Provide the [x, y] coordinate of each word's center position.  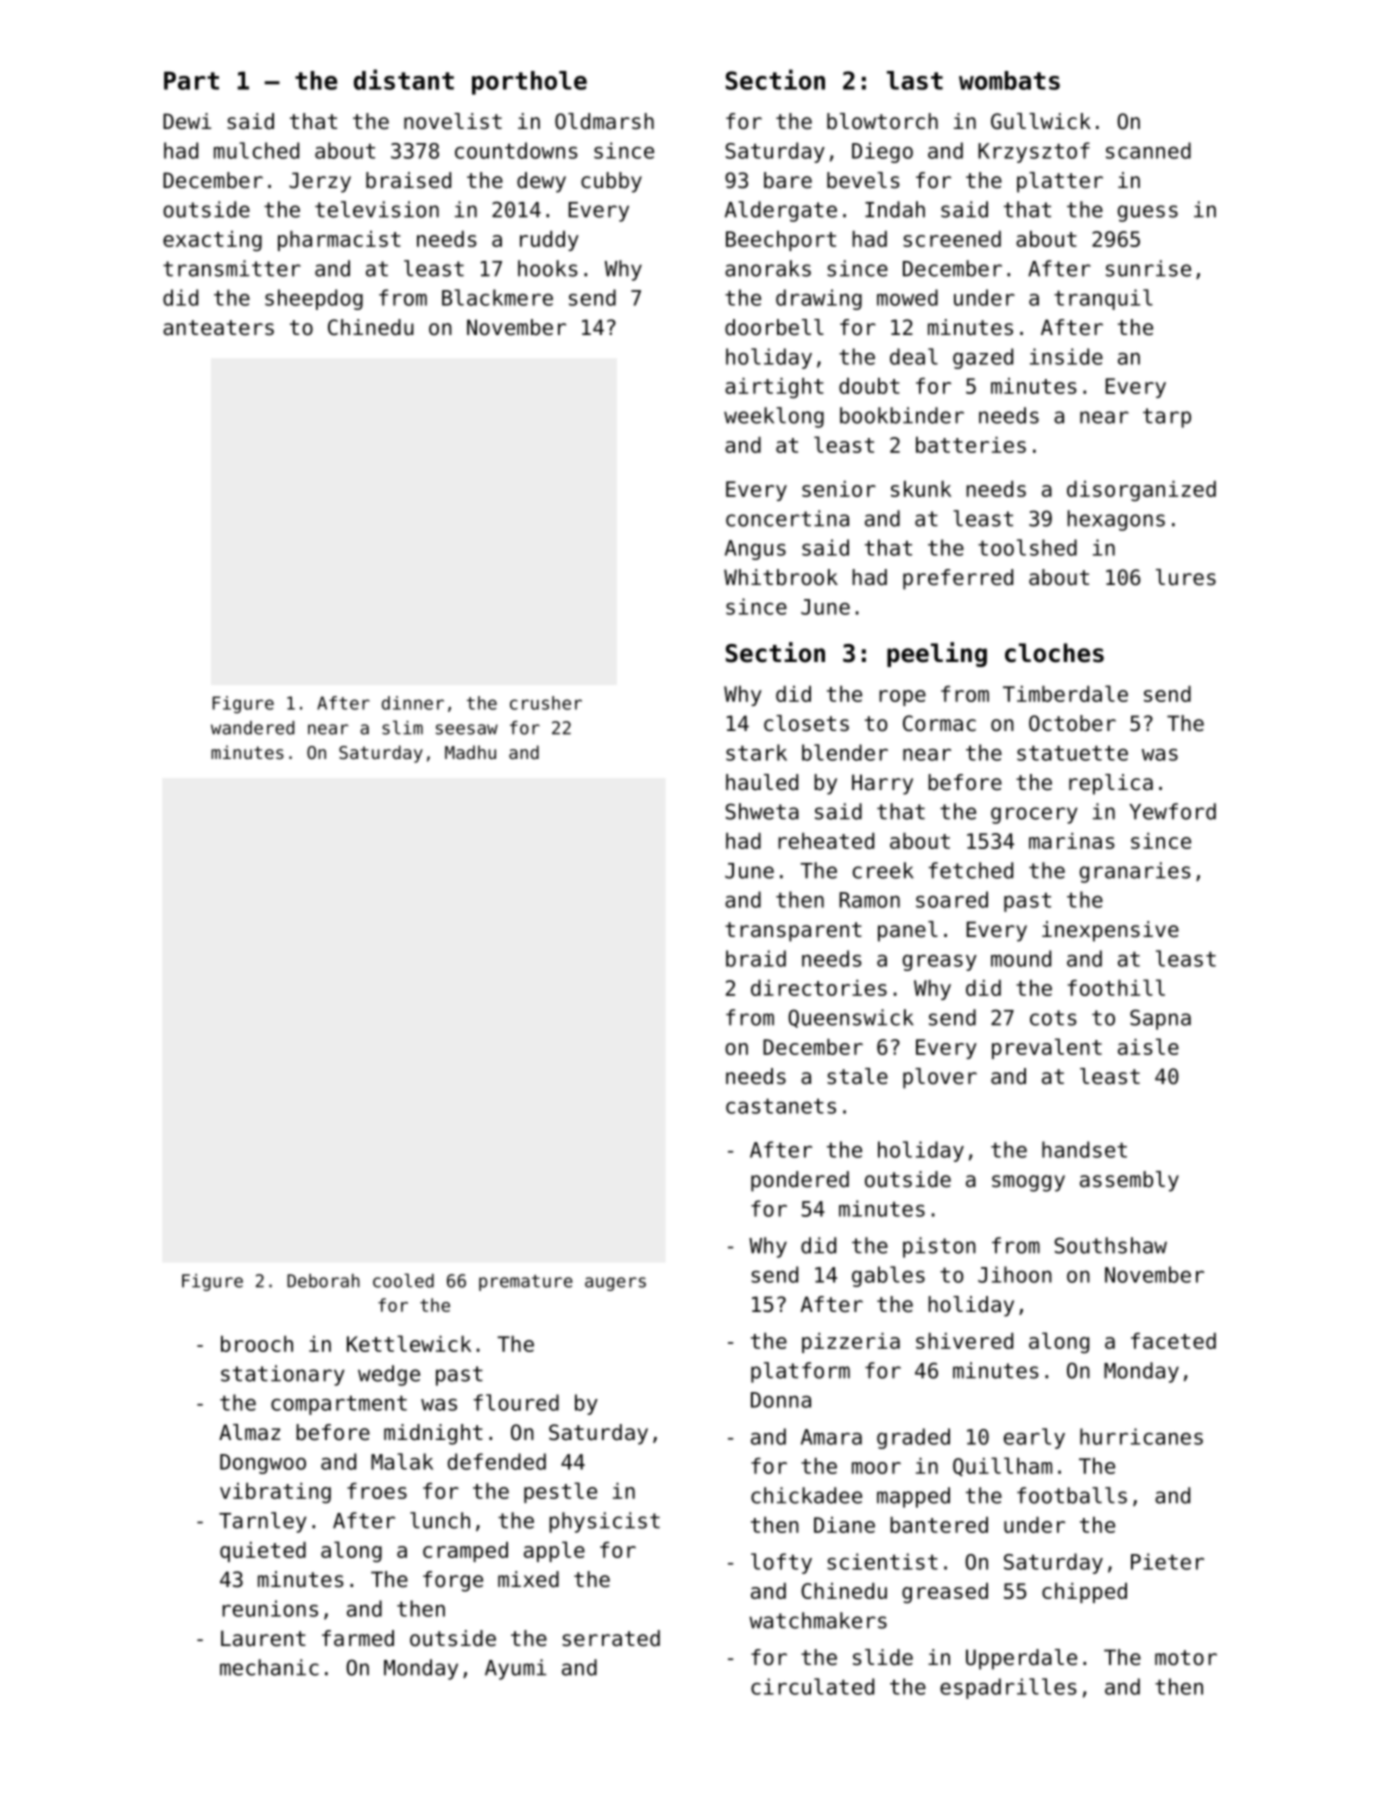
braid [756, 958]
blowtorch [882, 121]
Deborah [323, 1281]
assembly [1129, 1181]
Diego [882, 152]
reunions [270, 1608]
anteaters [218, 328]
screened [952, 239]
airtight [774, 388]
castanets [781, 1106]
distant [404, 79]
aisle [1148, 1046]
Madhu [470, 752]
